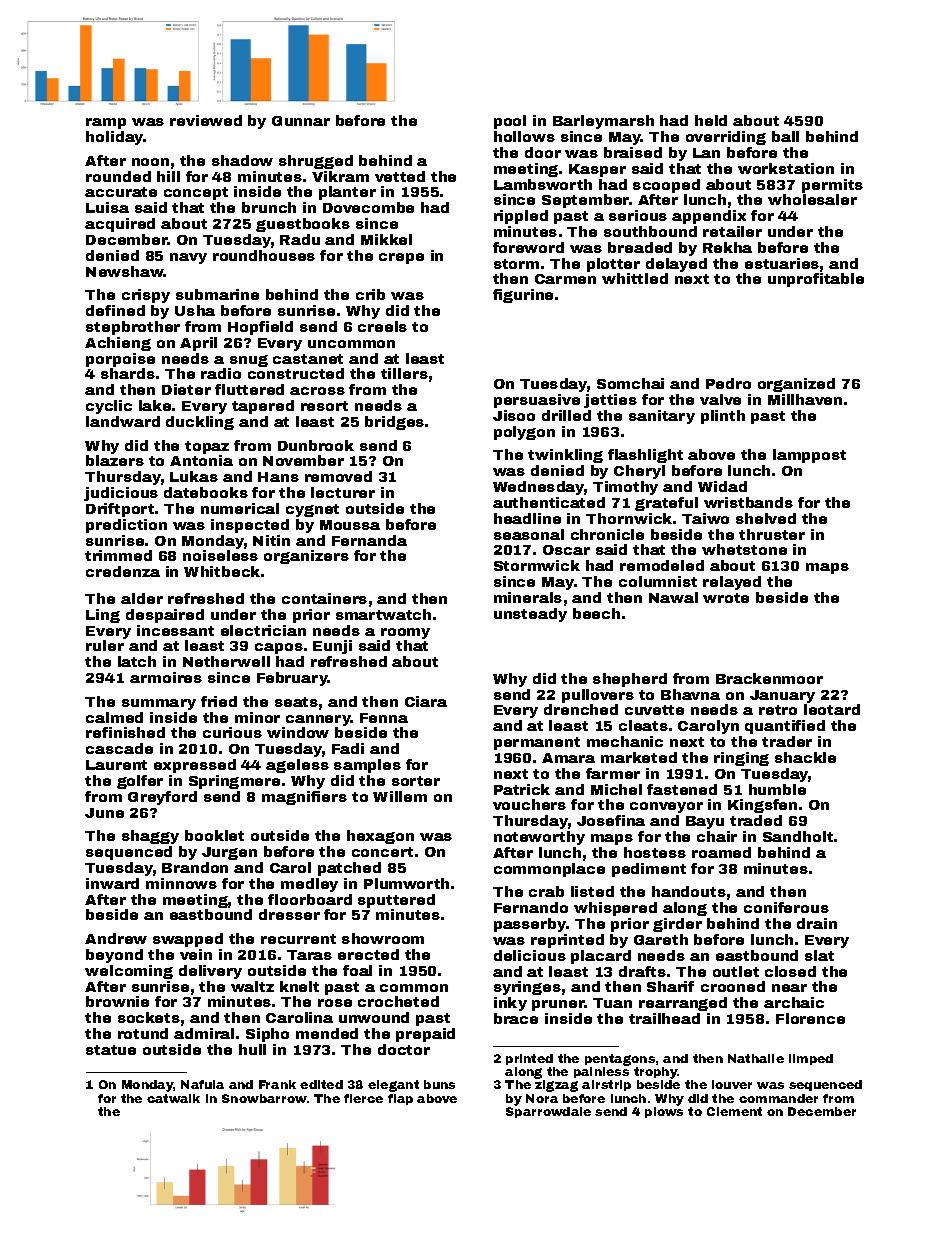 Image resolution: width=952 pixels, height=1233 pixels. I want to click on hull, so click(252, 1049).
